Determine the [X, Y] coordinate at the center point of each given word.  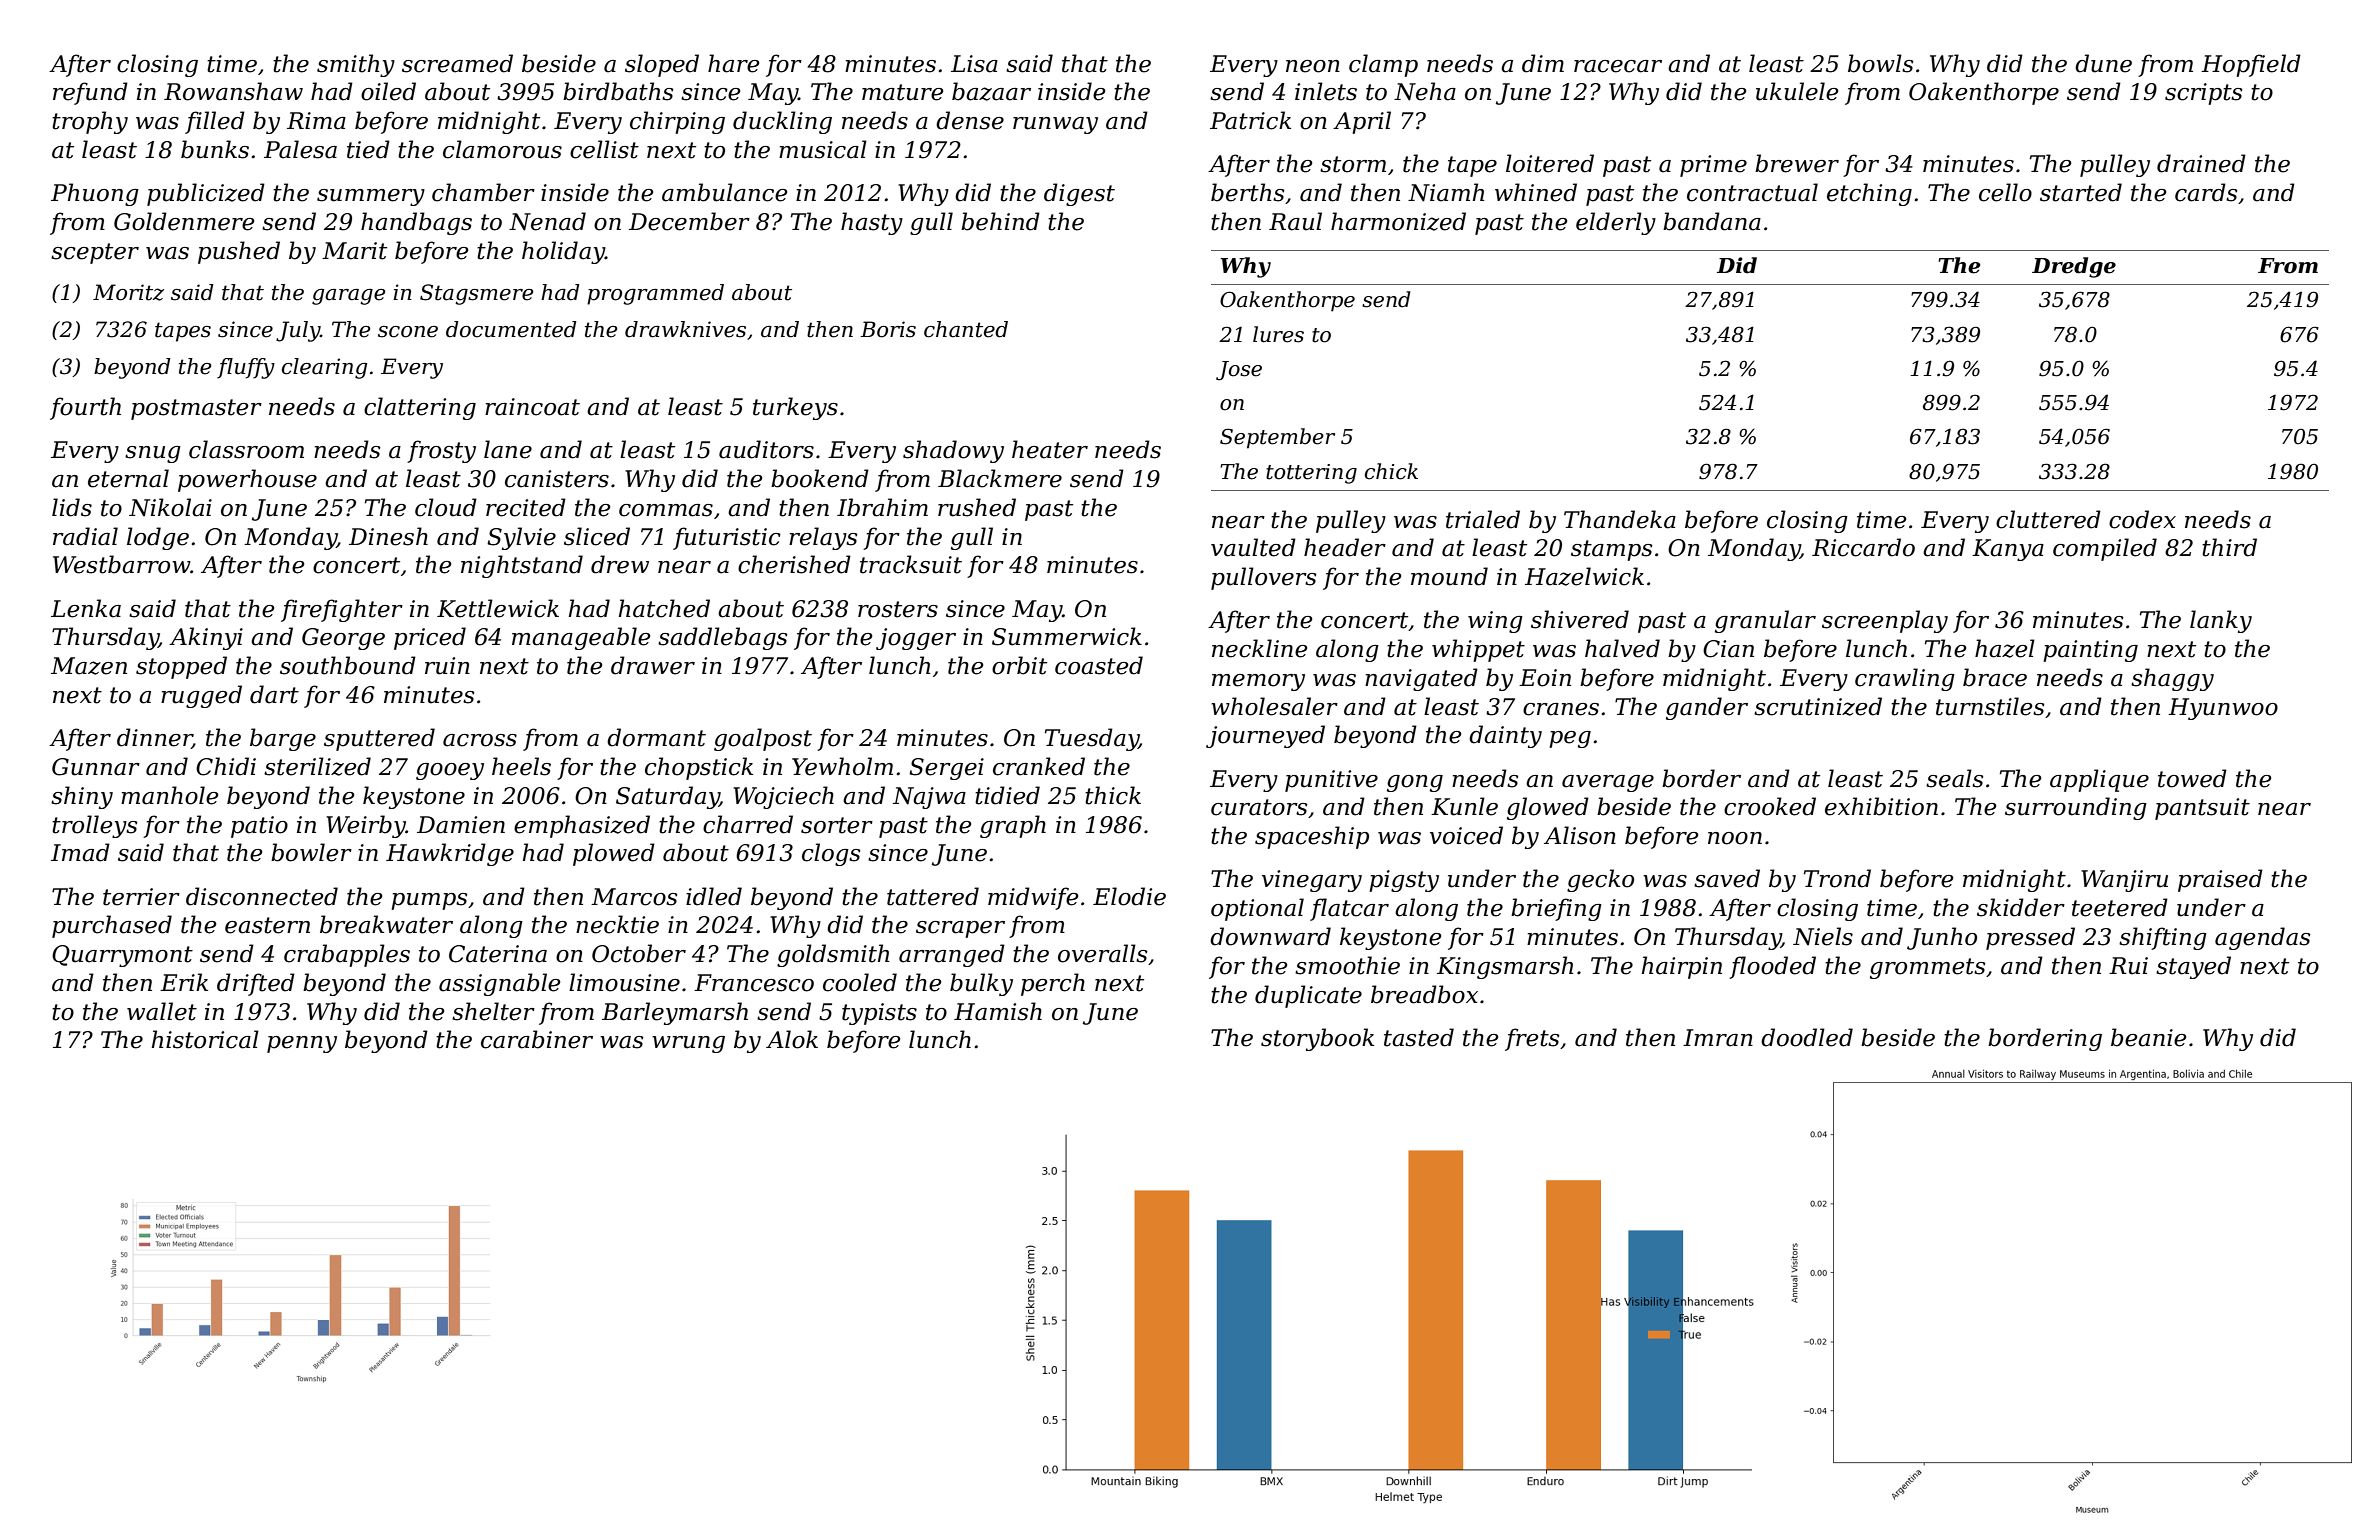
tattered [933, 896]
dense [970, 120]
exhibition [1881, 806]
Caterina [498, 954]
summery [371, 197]
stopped [181, 667]
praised [2220, 880]
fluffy [246, 368]
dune [2103, 63]
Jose [1239, 371]
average [1608, 783]
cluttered [2048, 519]
